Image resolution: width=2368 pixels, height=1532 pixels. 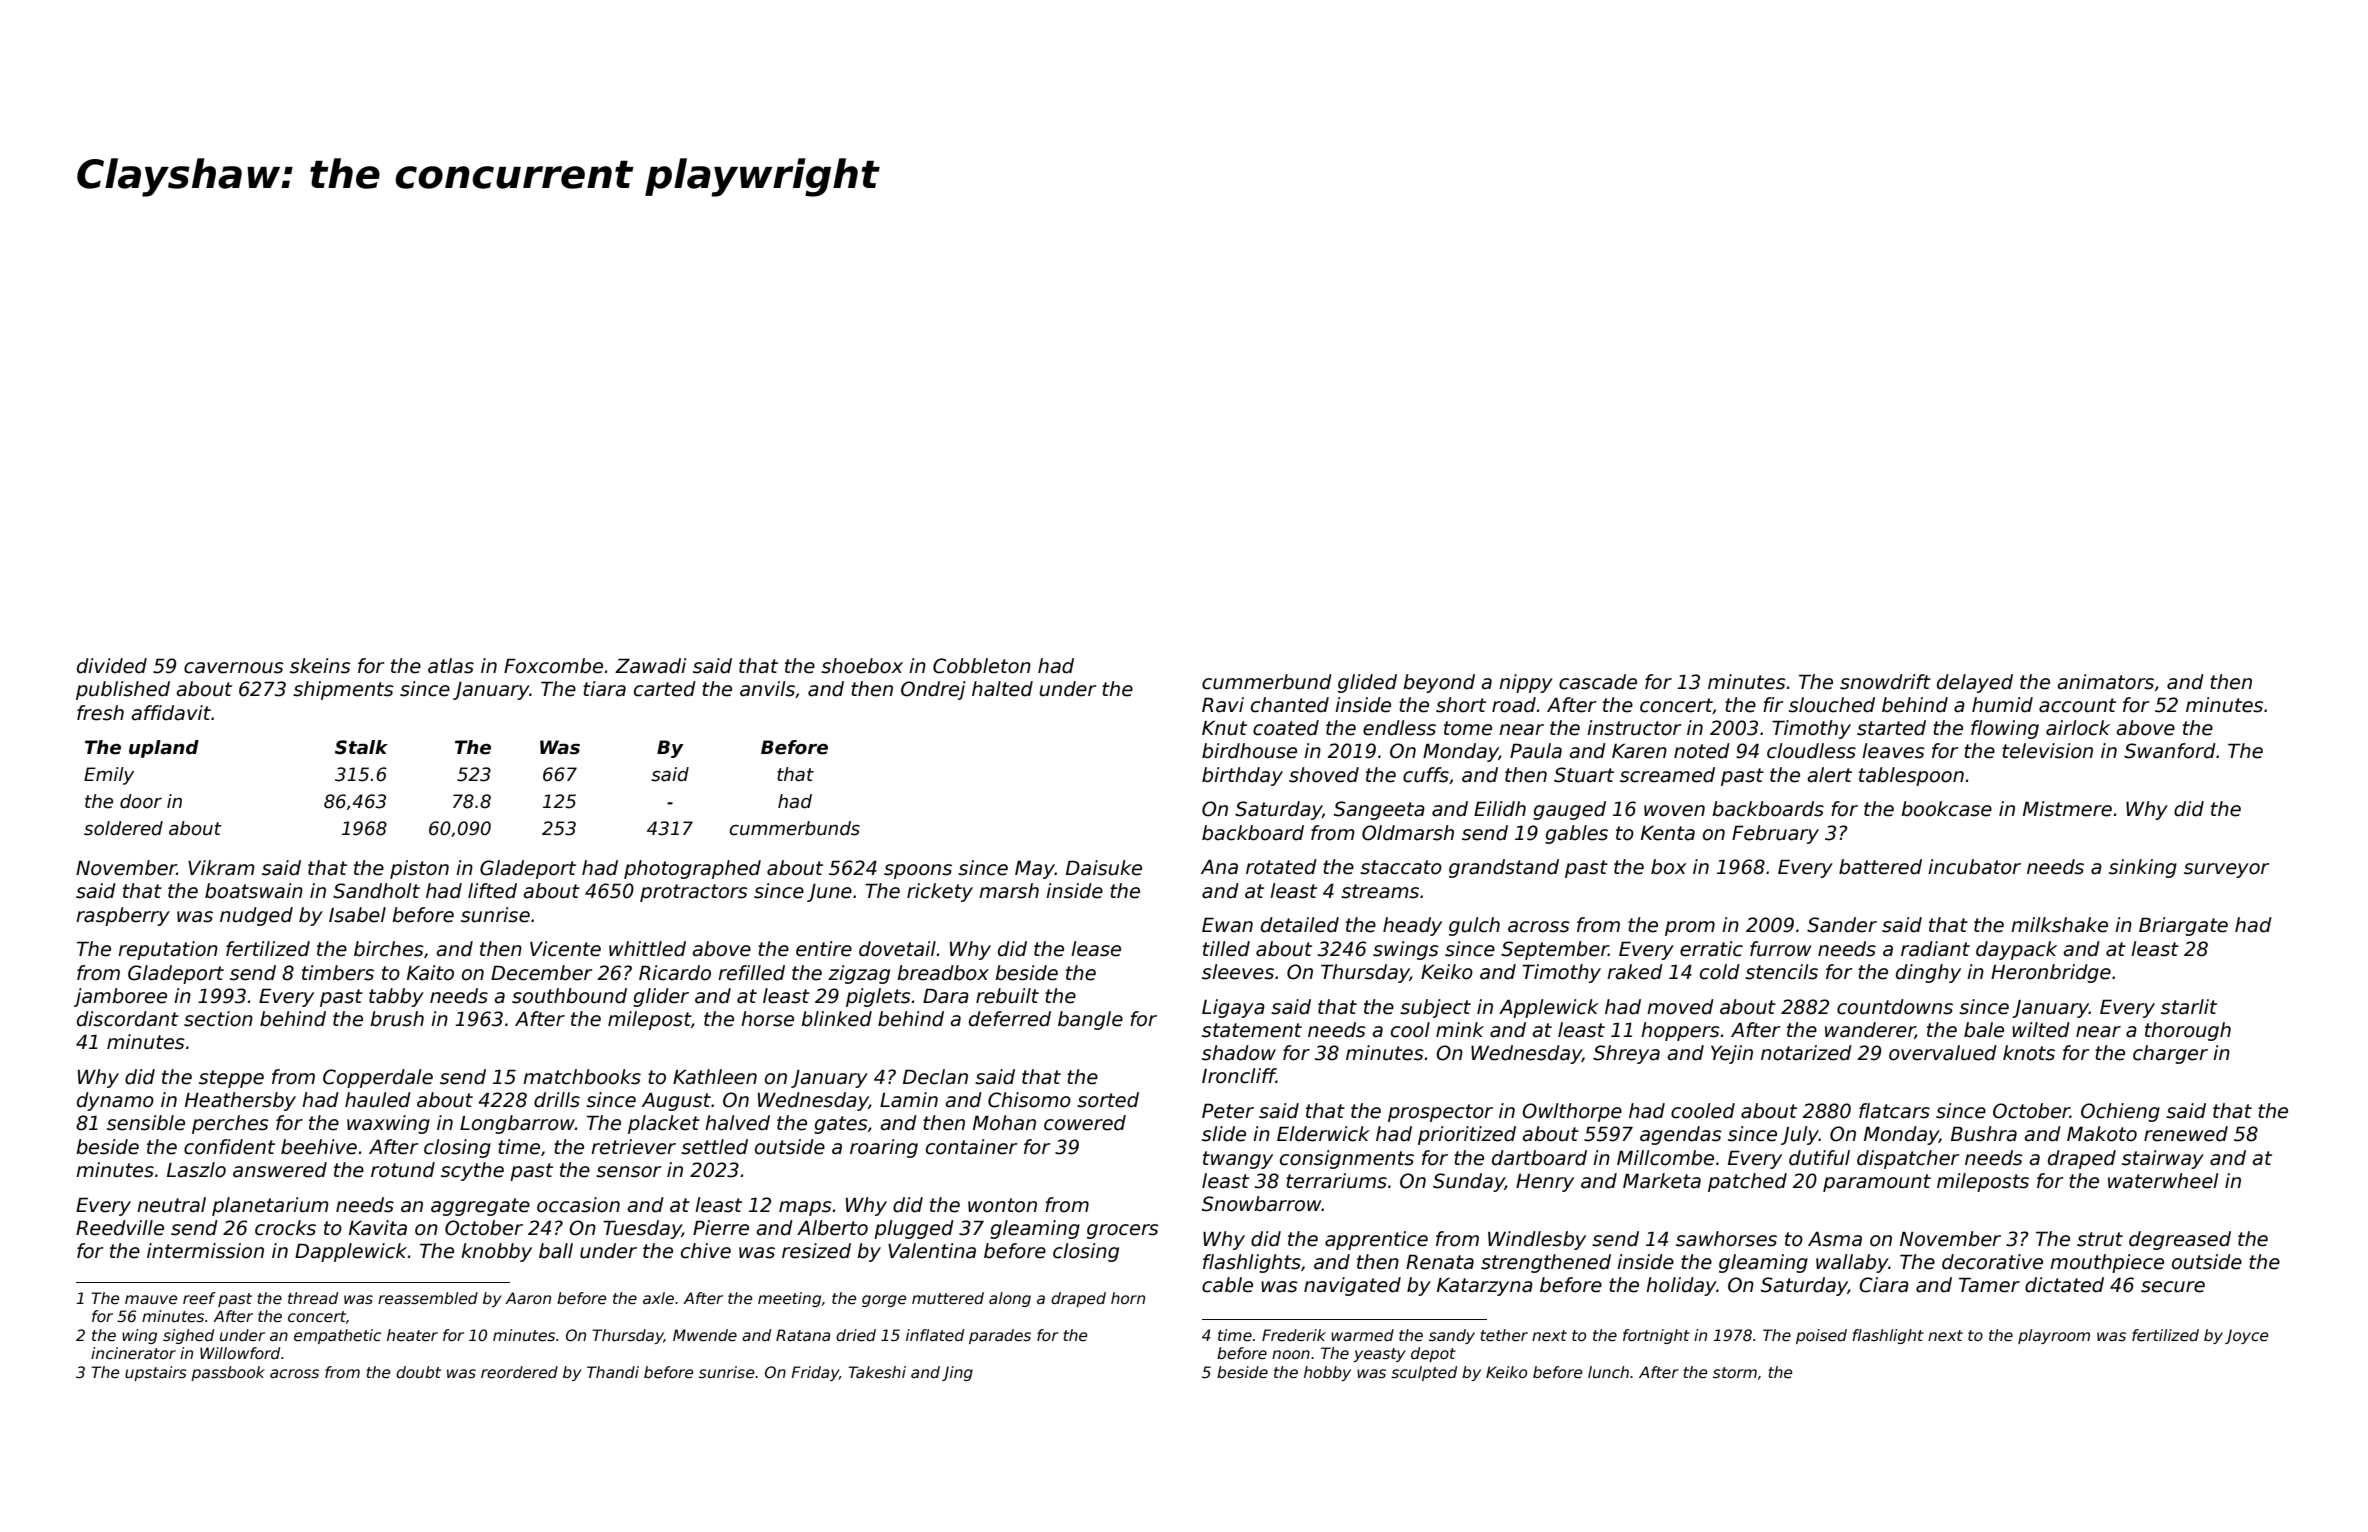 I want to click on Stalk, so click(x=361, y=747).
